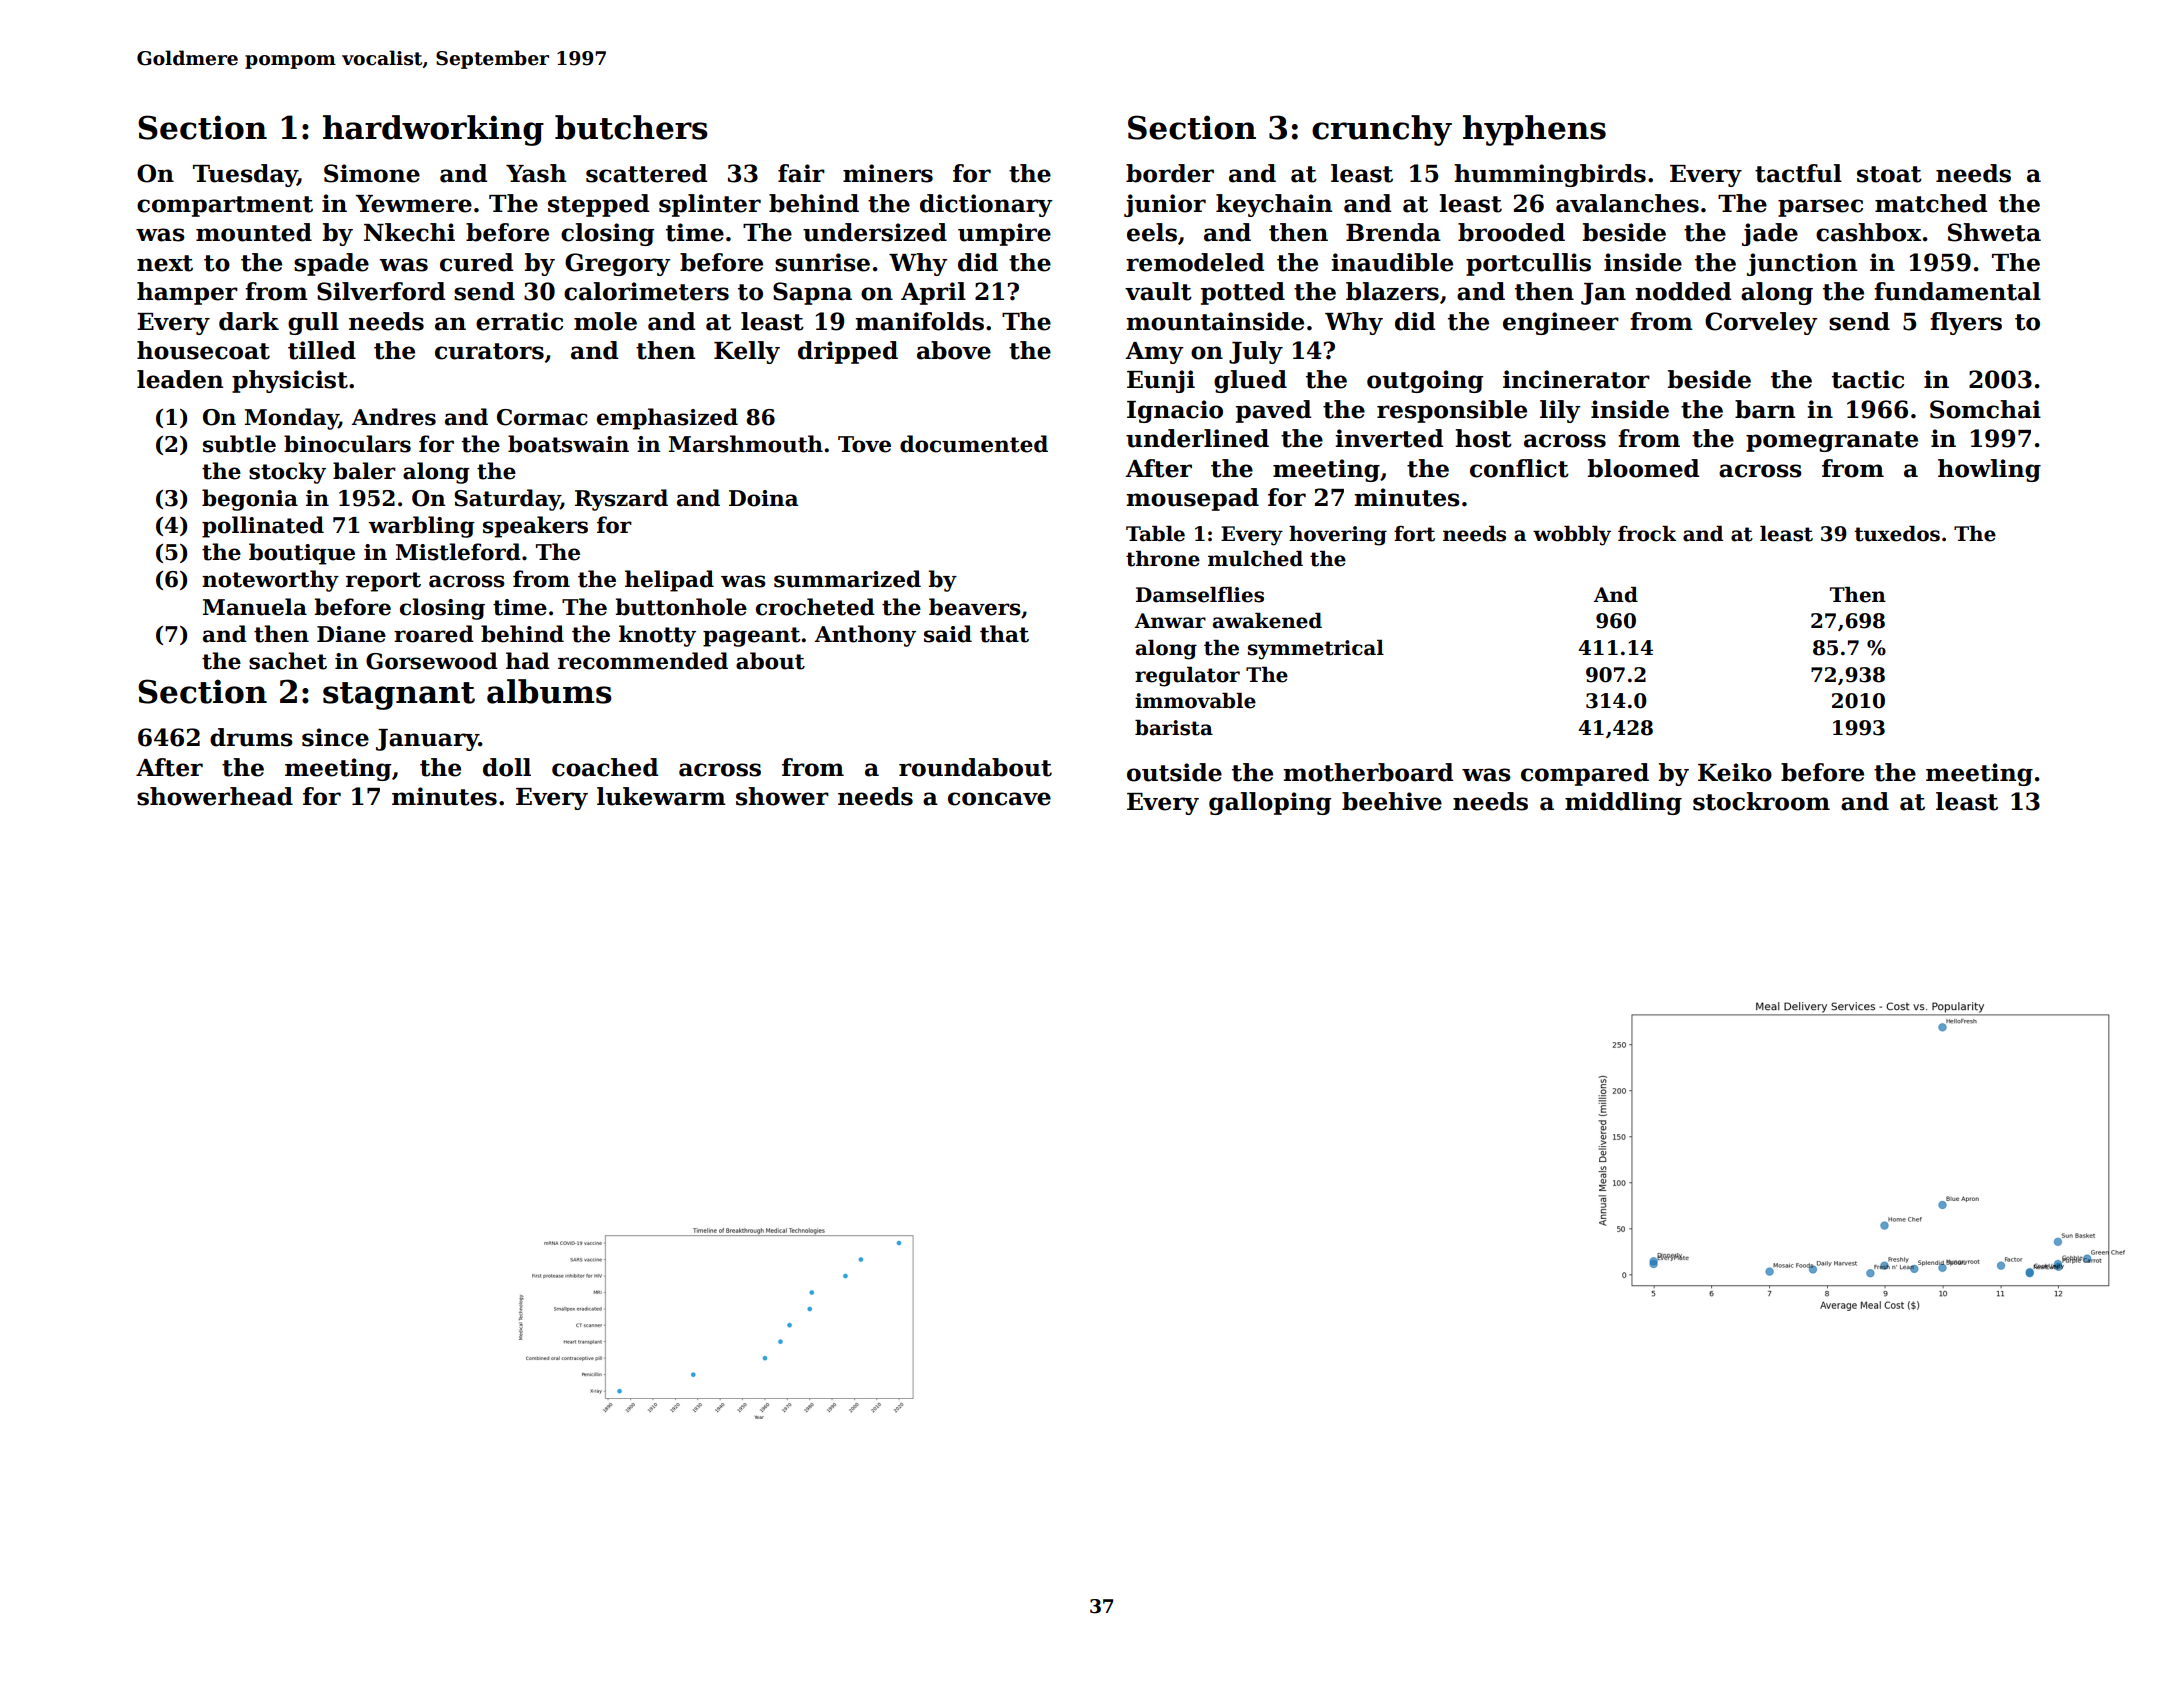  What do you see at coordinates (1392, 291) in the screenshot?
I see `blazers` at bounding box center [1392, 291].
